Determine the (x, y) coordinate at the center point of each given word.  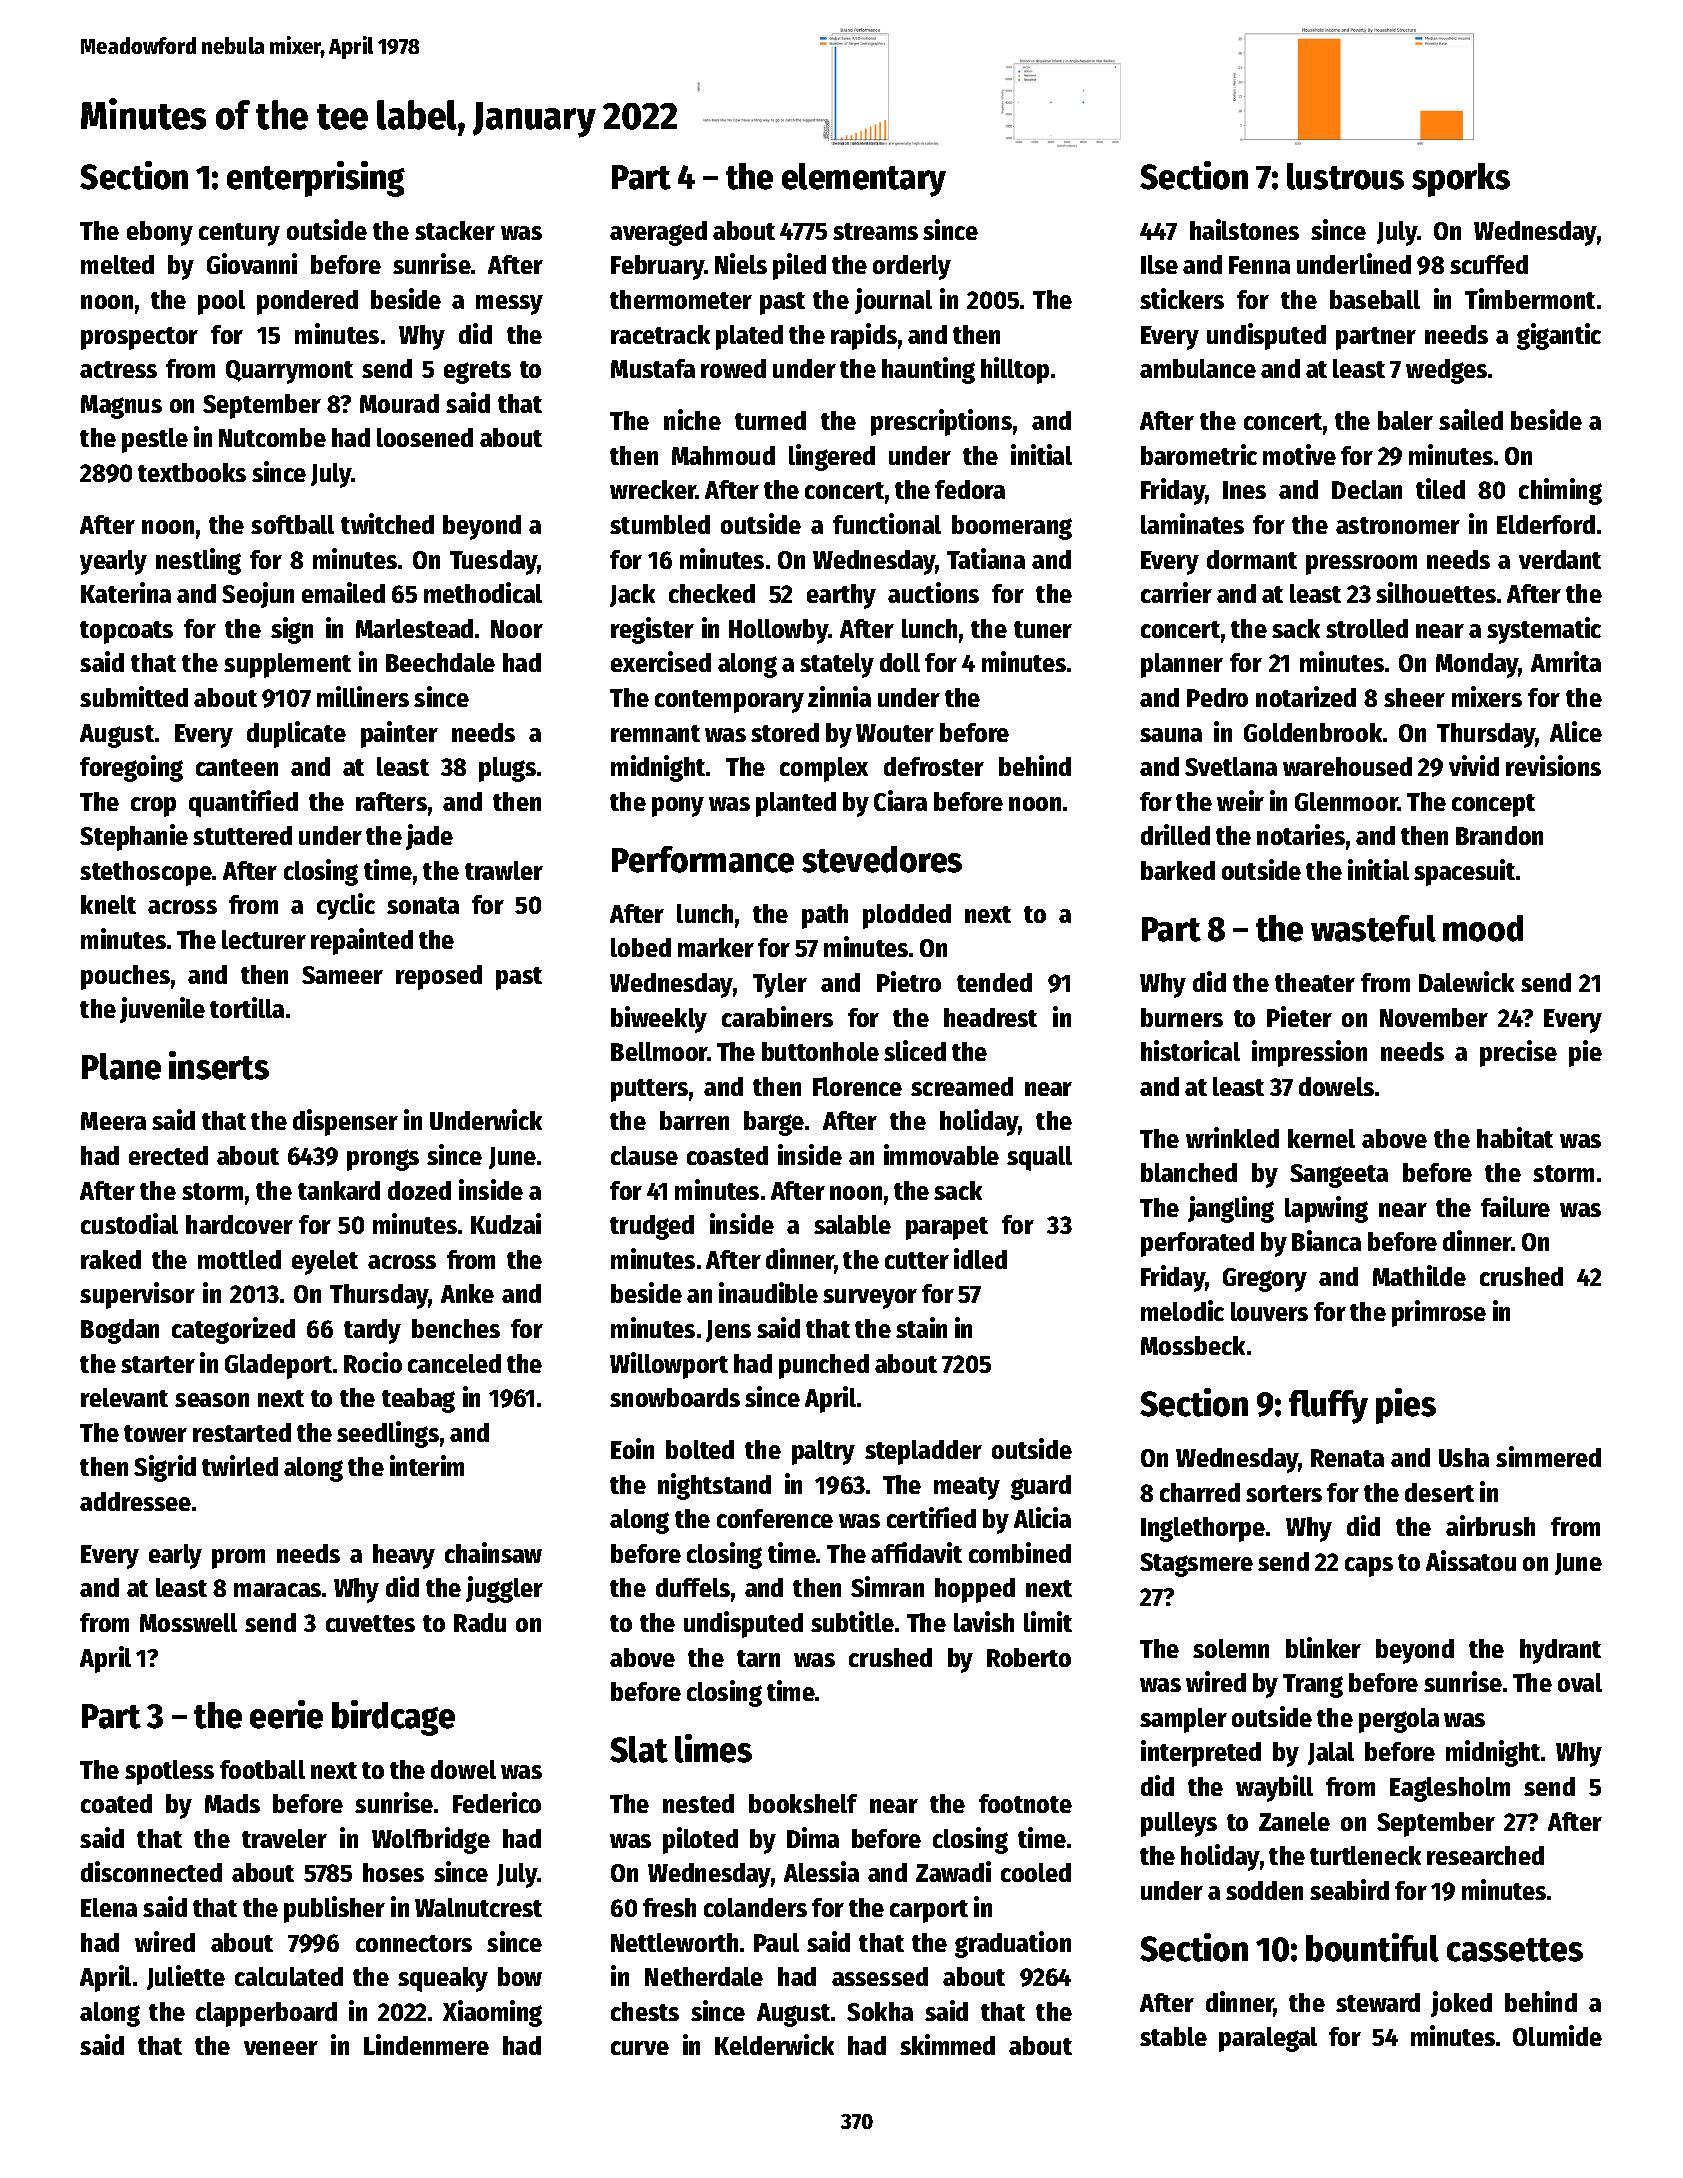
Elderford (1546, 524)
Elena (109, 1907)
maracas (277, 1590)
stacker (455, 230)
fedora (970, 489)
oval (1580, 1682)
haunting (928, 370)
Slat (639, 1749)
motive (1299, 454)
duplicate (296, 734)
